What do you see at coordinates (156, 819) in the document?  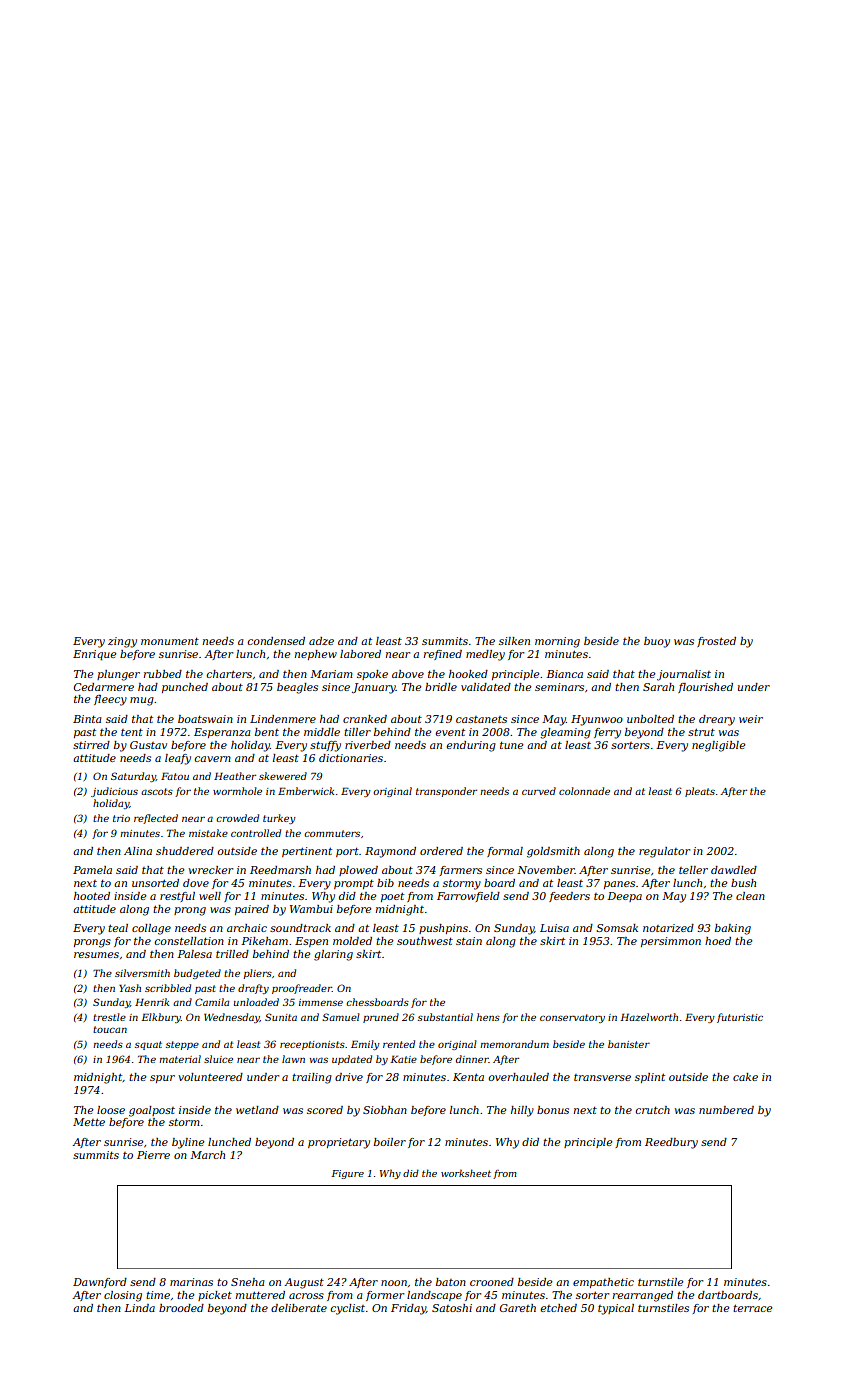 I see `reflected` at bounding box center [156, 819].
